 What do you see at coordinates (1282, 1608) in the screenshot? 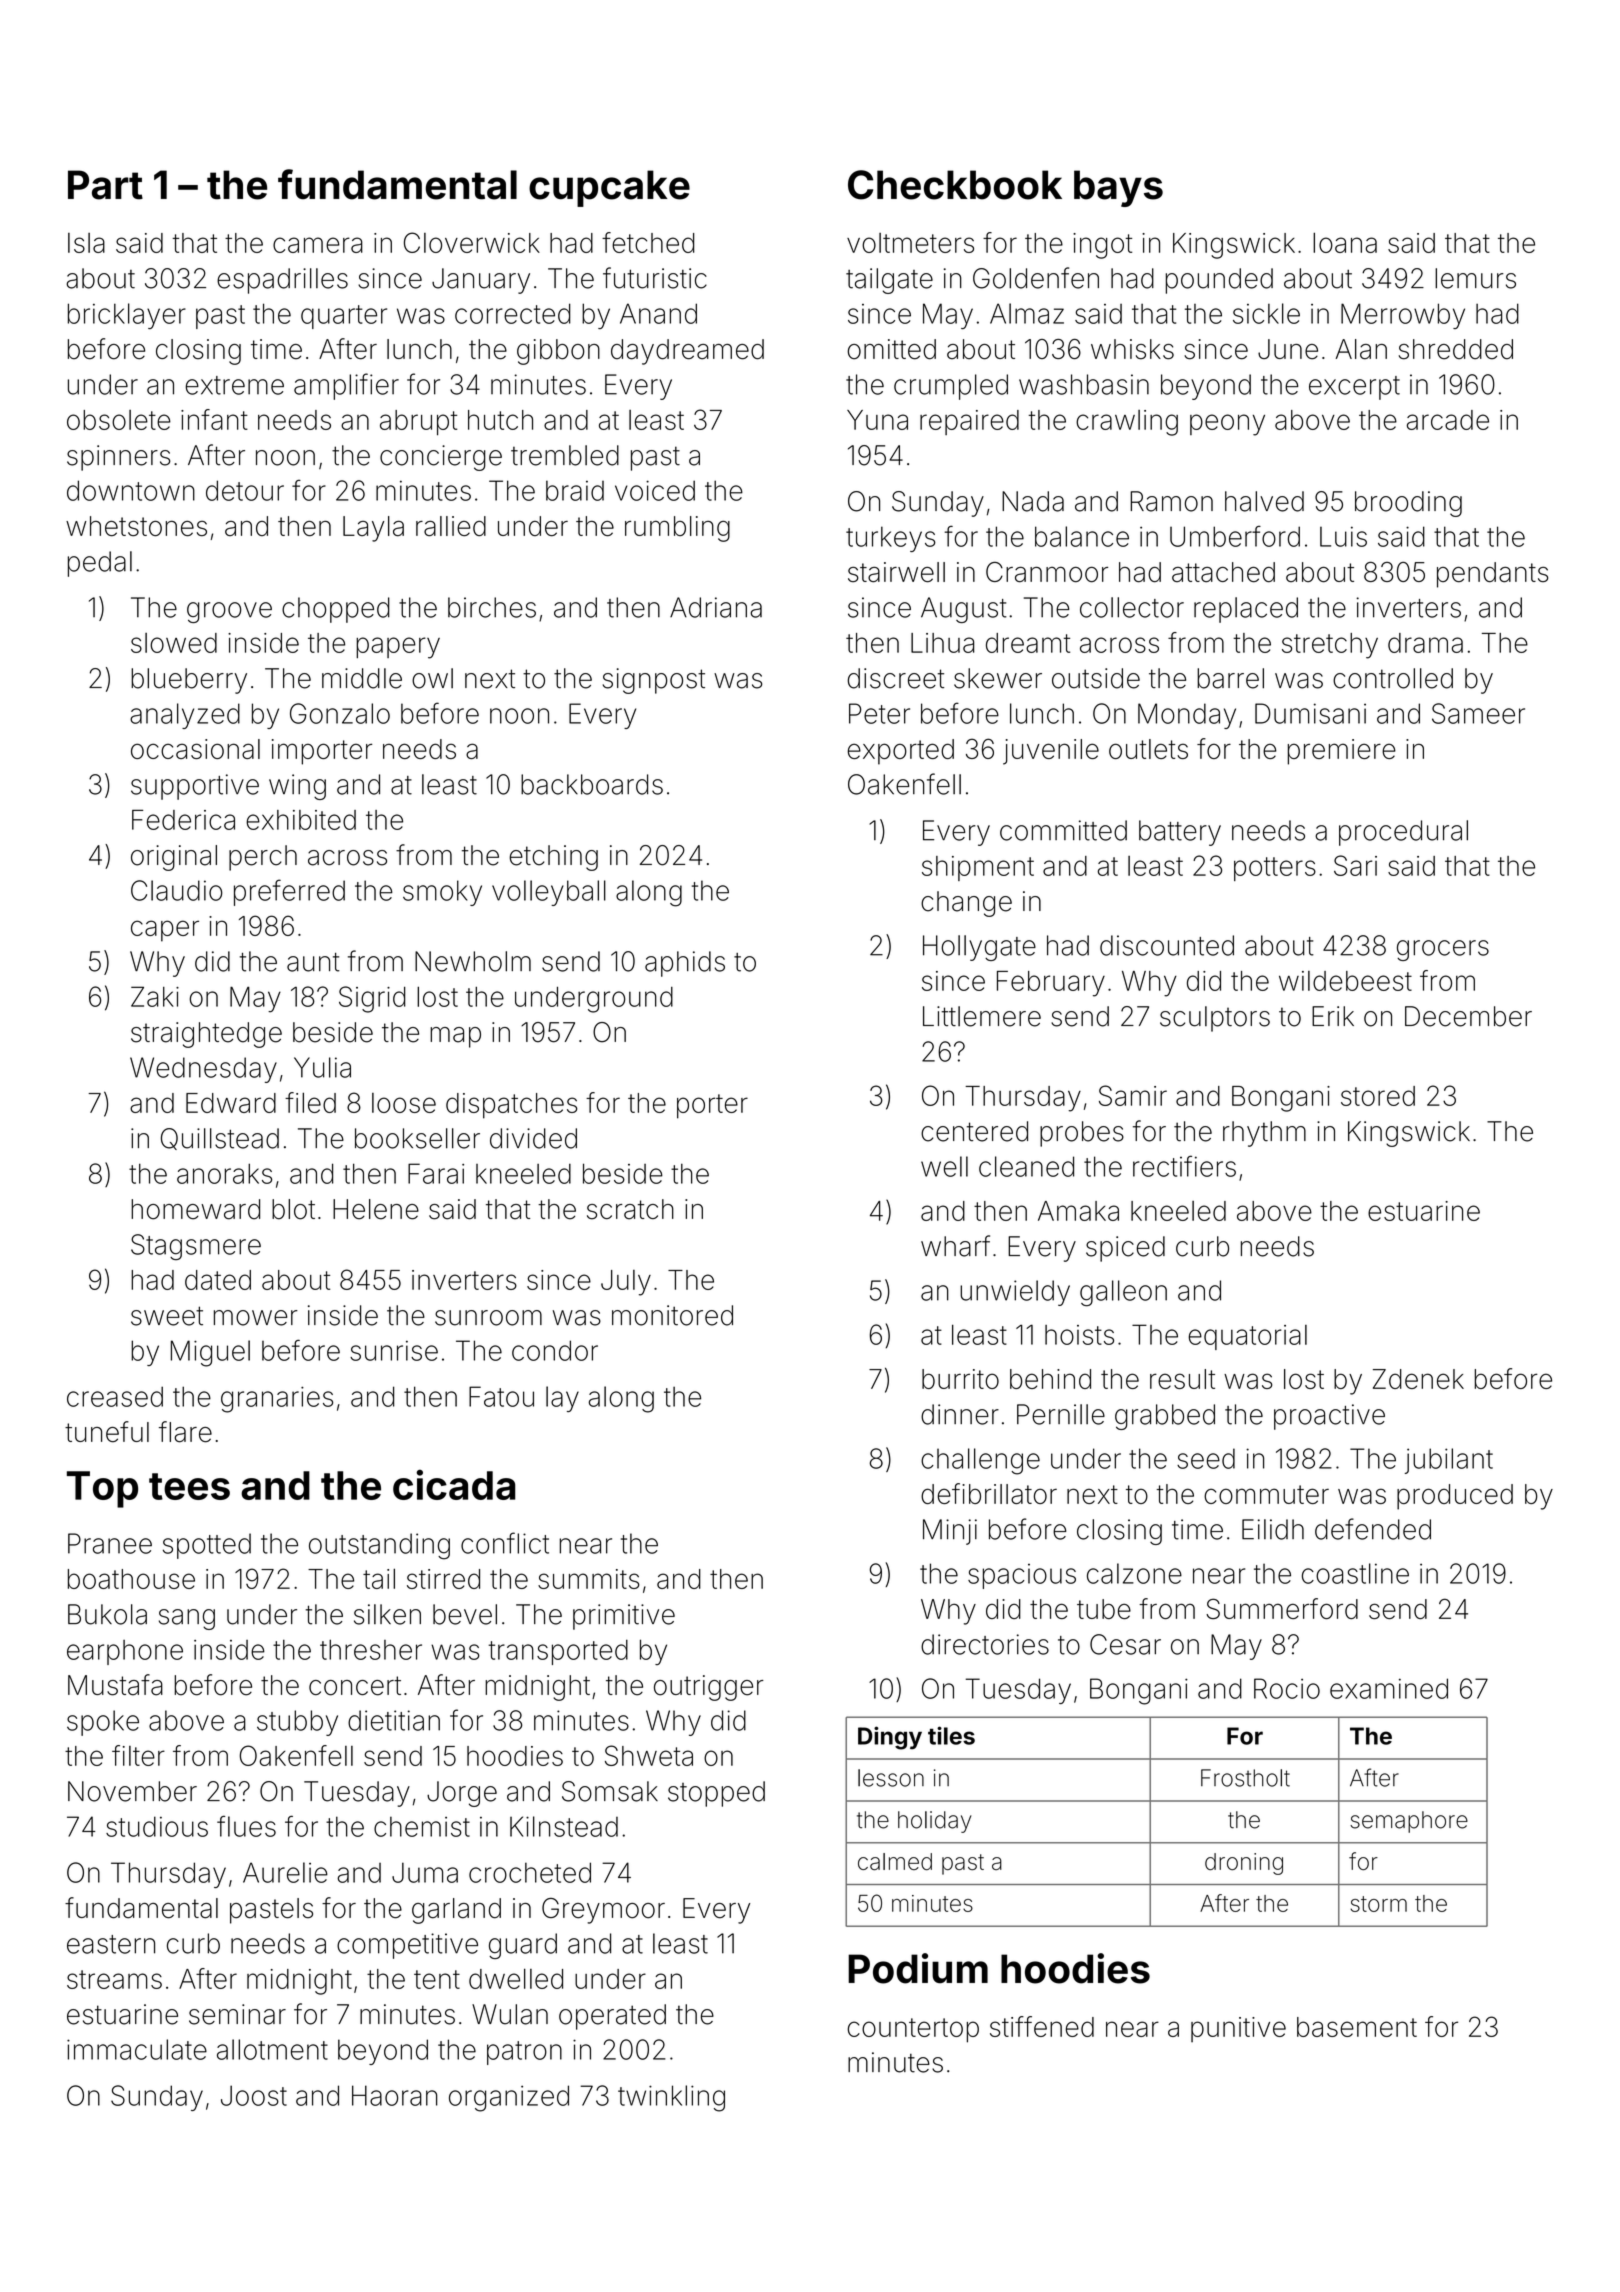
I see `Summerford` at bounding box center [1282, 1608].
